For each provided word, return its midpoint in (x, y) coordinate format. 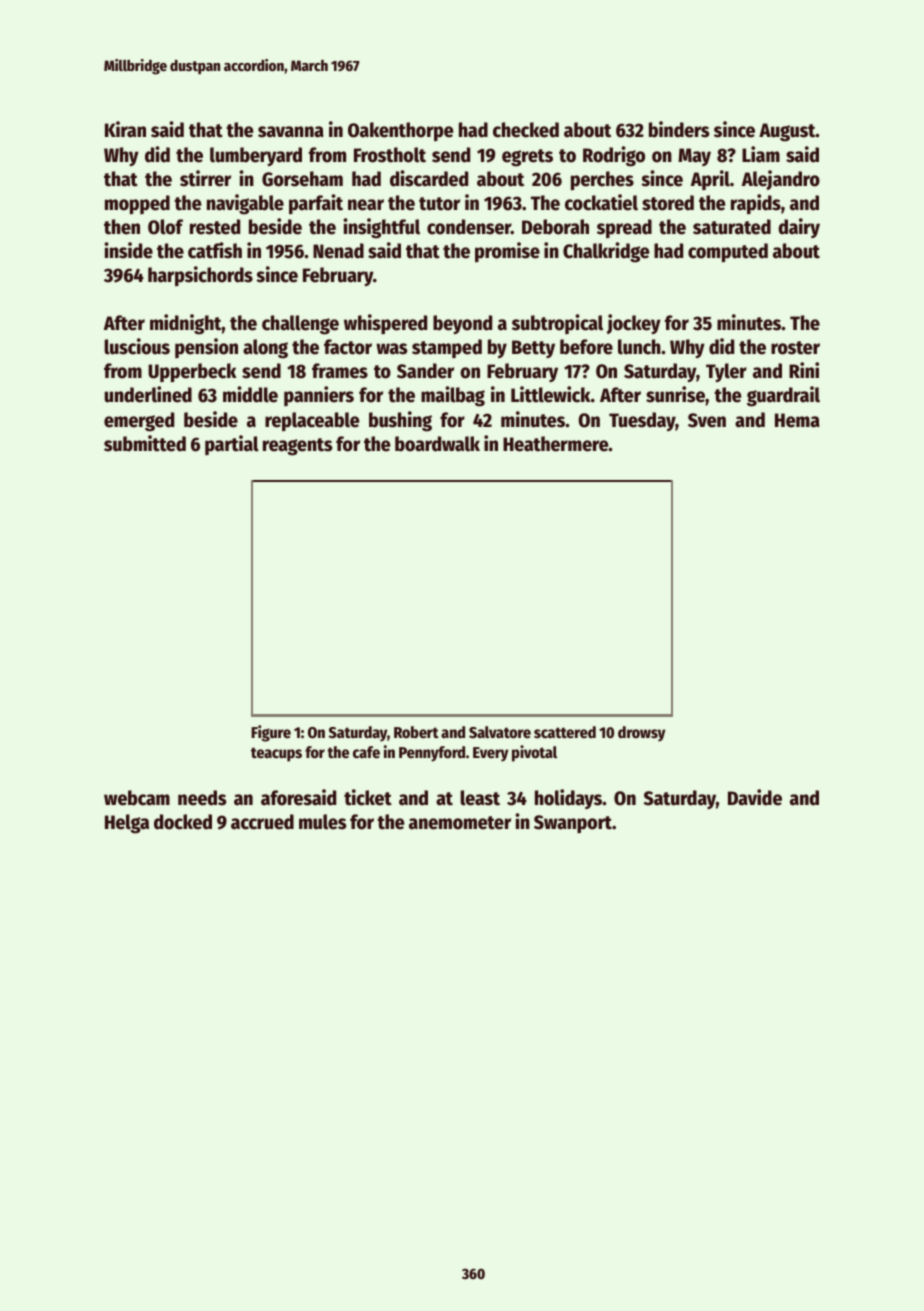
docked (183, 822)
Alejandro (781, 180)
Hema (797, 420)
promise (507, 252)
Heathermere (556, 444)
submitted (145, 443)
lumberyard (256, 157)
